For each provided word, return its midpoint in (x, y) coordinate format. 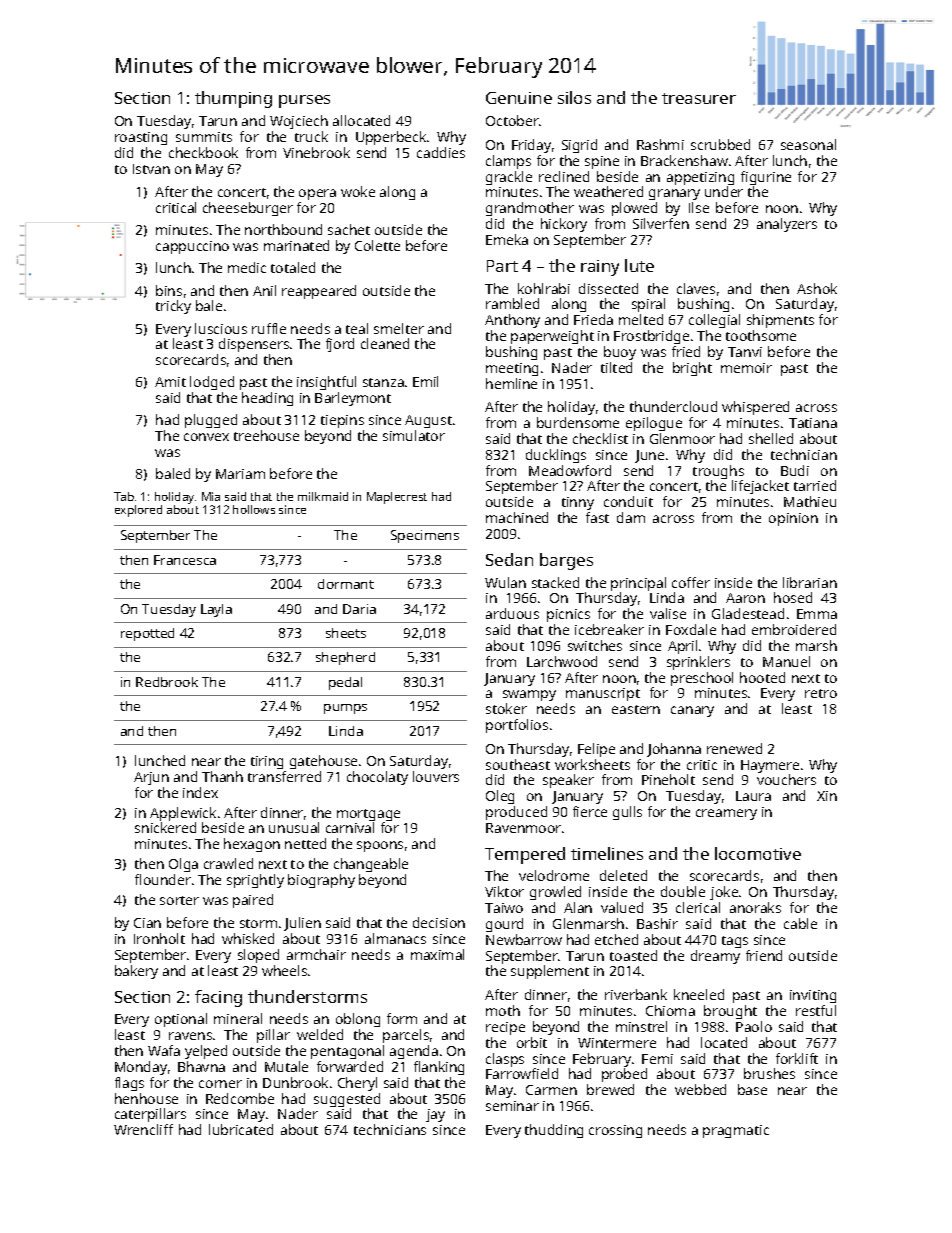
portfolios (517, 726)
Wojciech (299, 122)
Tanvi (745, 352)
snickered (165, 827)
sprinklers (698, 663)
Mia (211, 496)
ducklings (556, 456)
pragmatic (736, 1131)
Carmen (551, 1090)
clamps (508, 162)
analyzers (787, 225)
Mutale (286, 1066)
